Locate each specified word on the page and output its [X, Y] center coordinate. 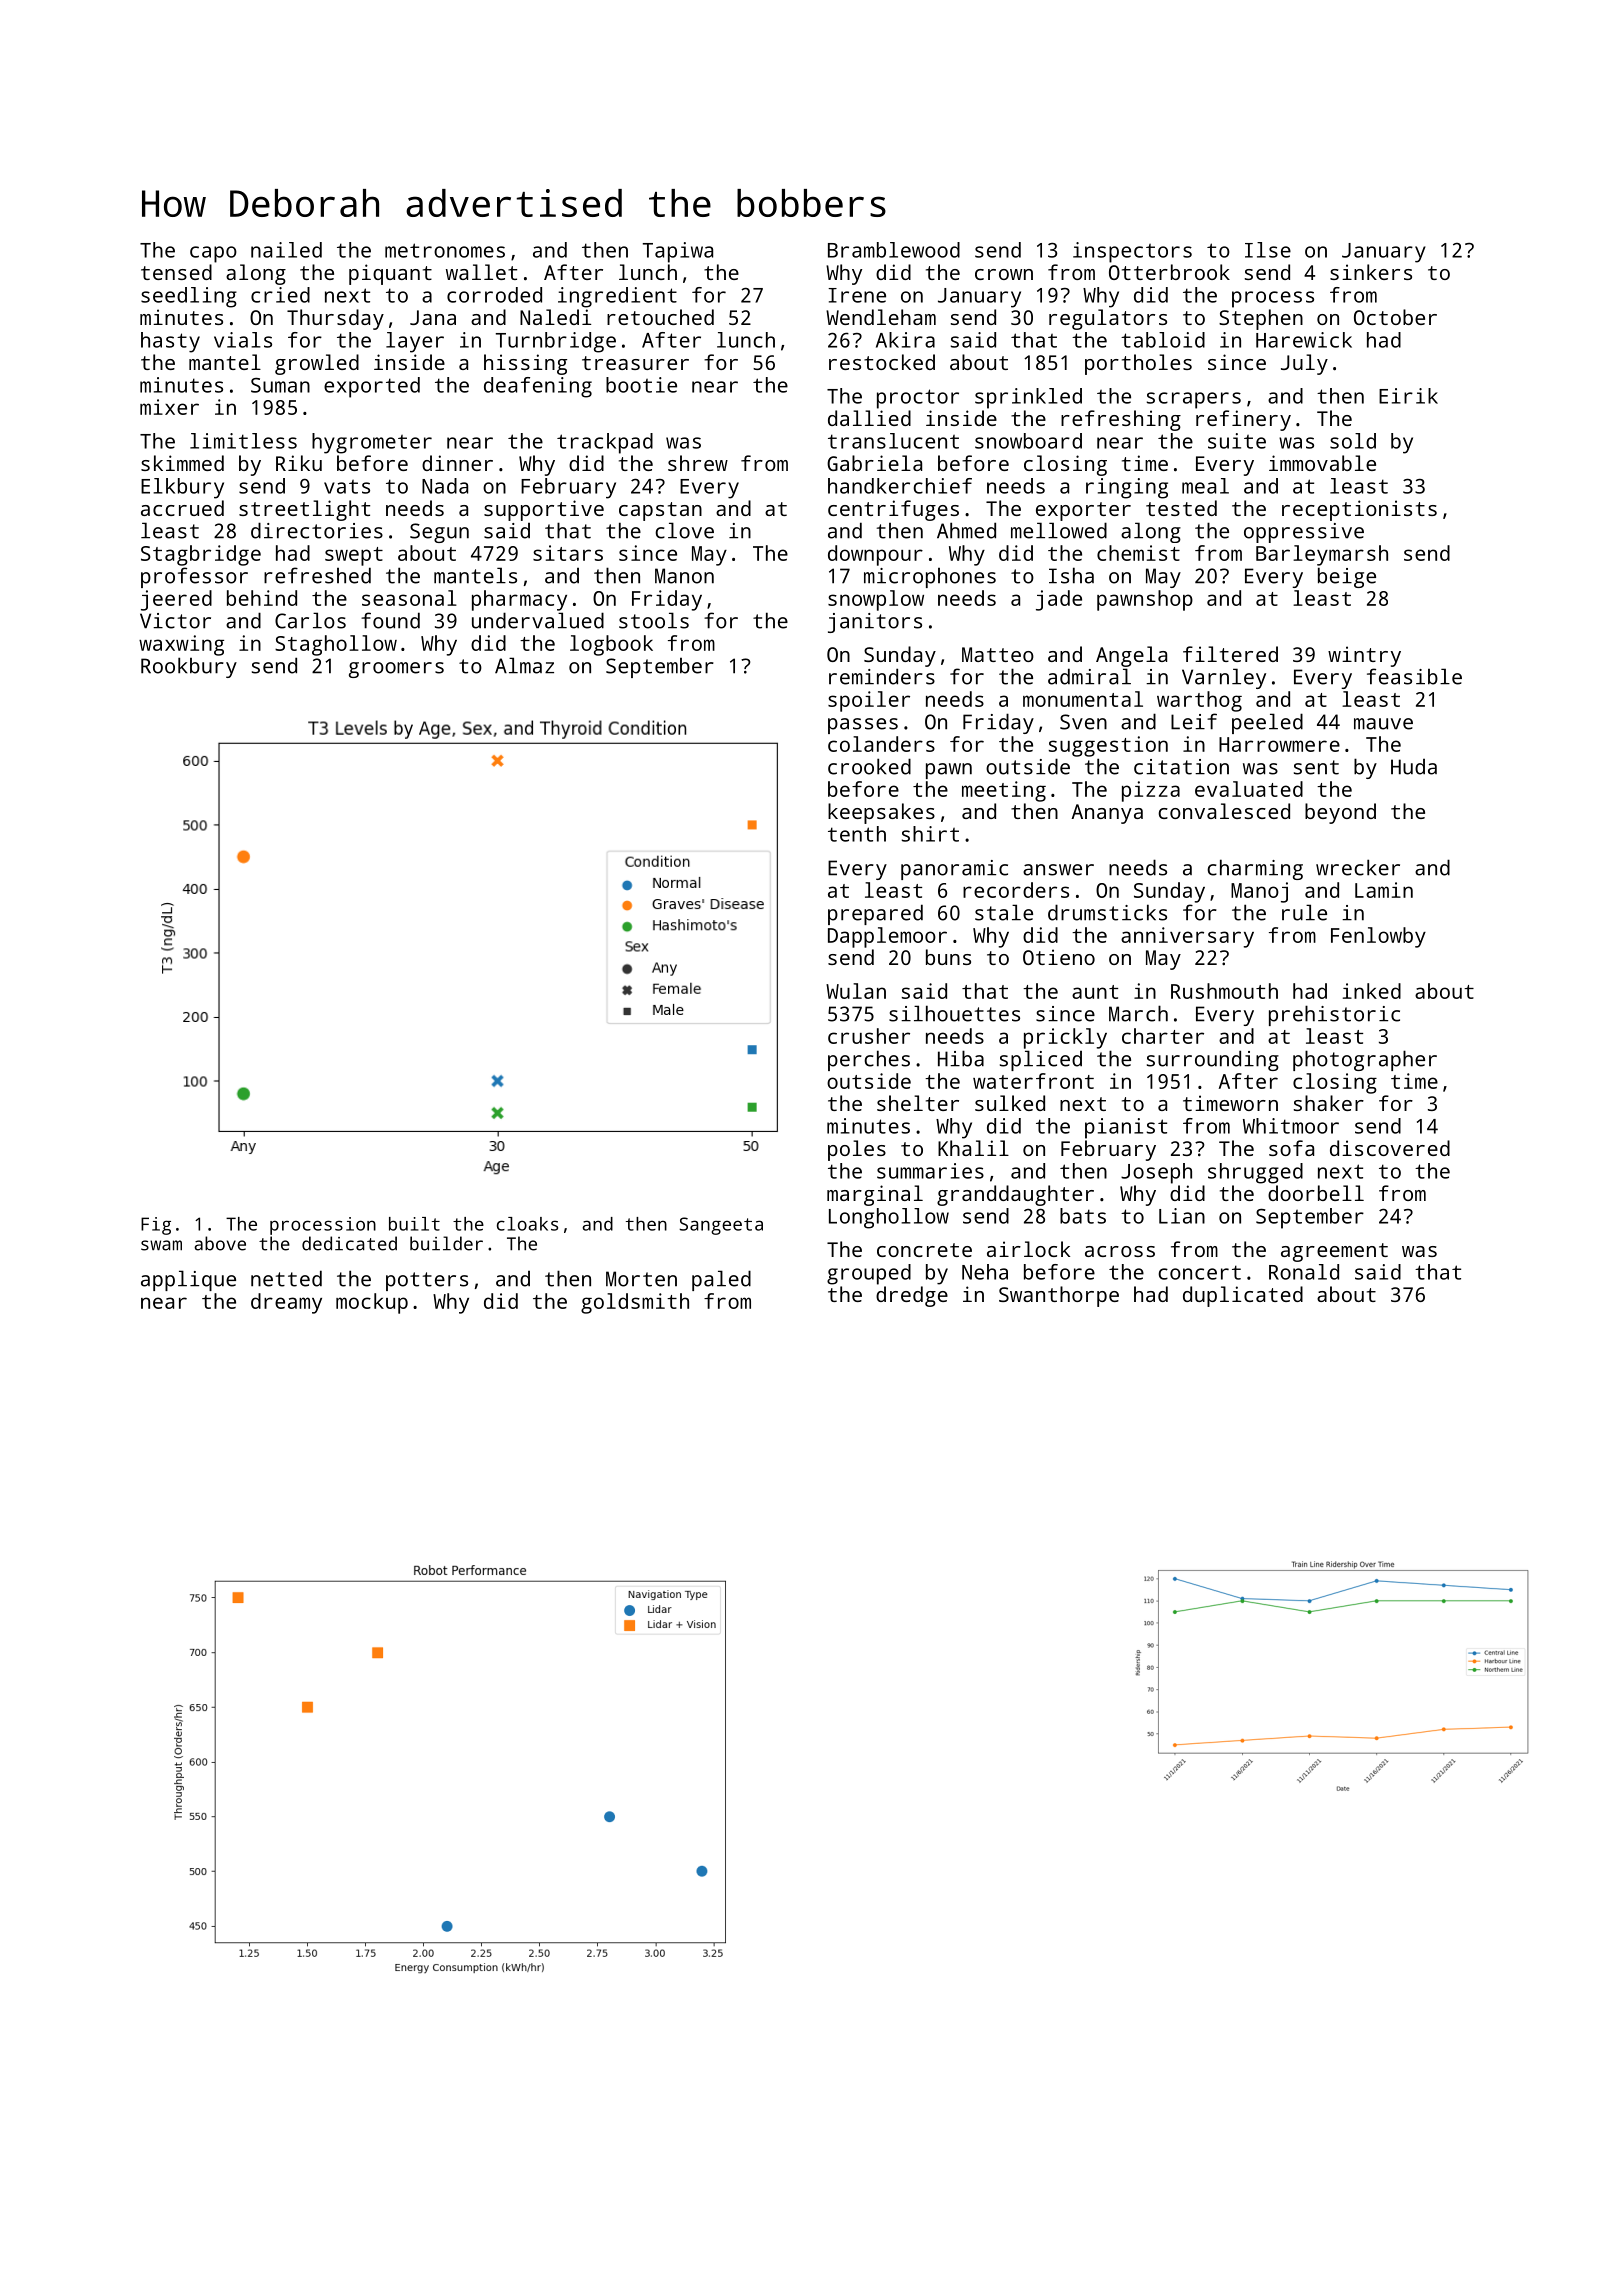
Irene [857, 295]
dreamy [286, 1303]
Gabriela [874, 463]
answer [1058, 870]
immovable [1322, 463]
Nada [445, 486]
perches [869, 1060]
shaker [1329, 1103]
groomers [396, 670]
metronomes [445, 250]
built [414, 1224]
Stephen [1261, 319]
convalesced [1224, 811]
